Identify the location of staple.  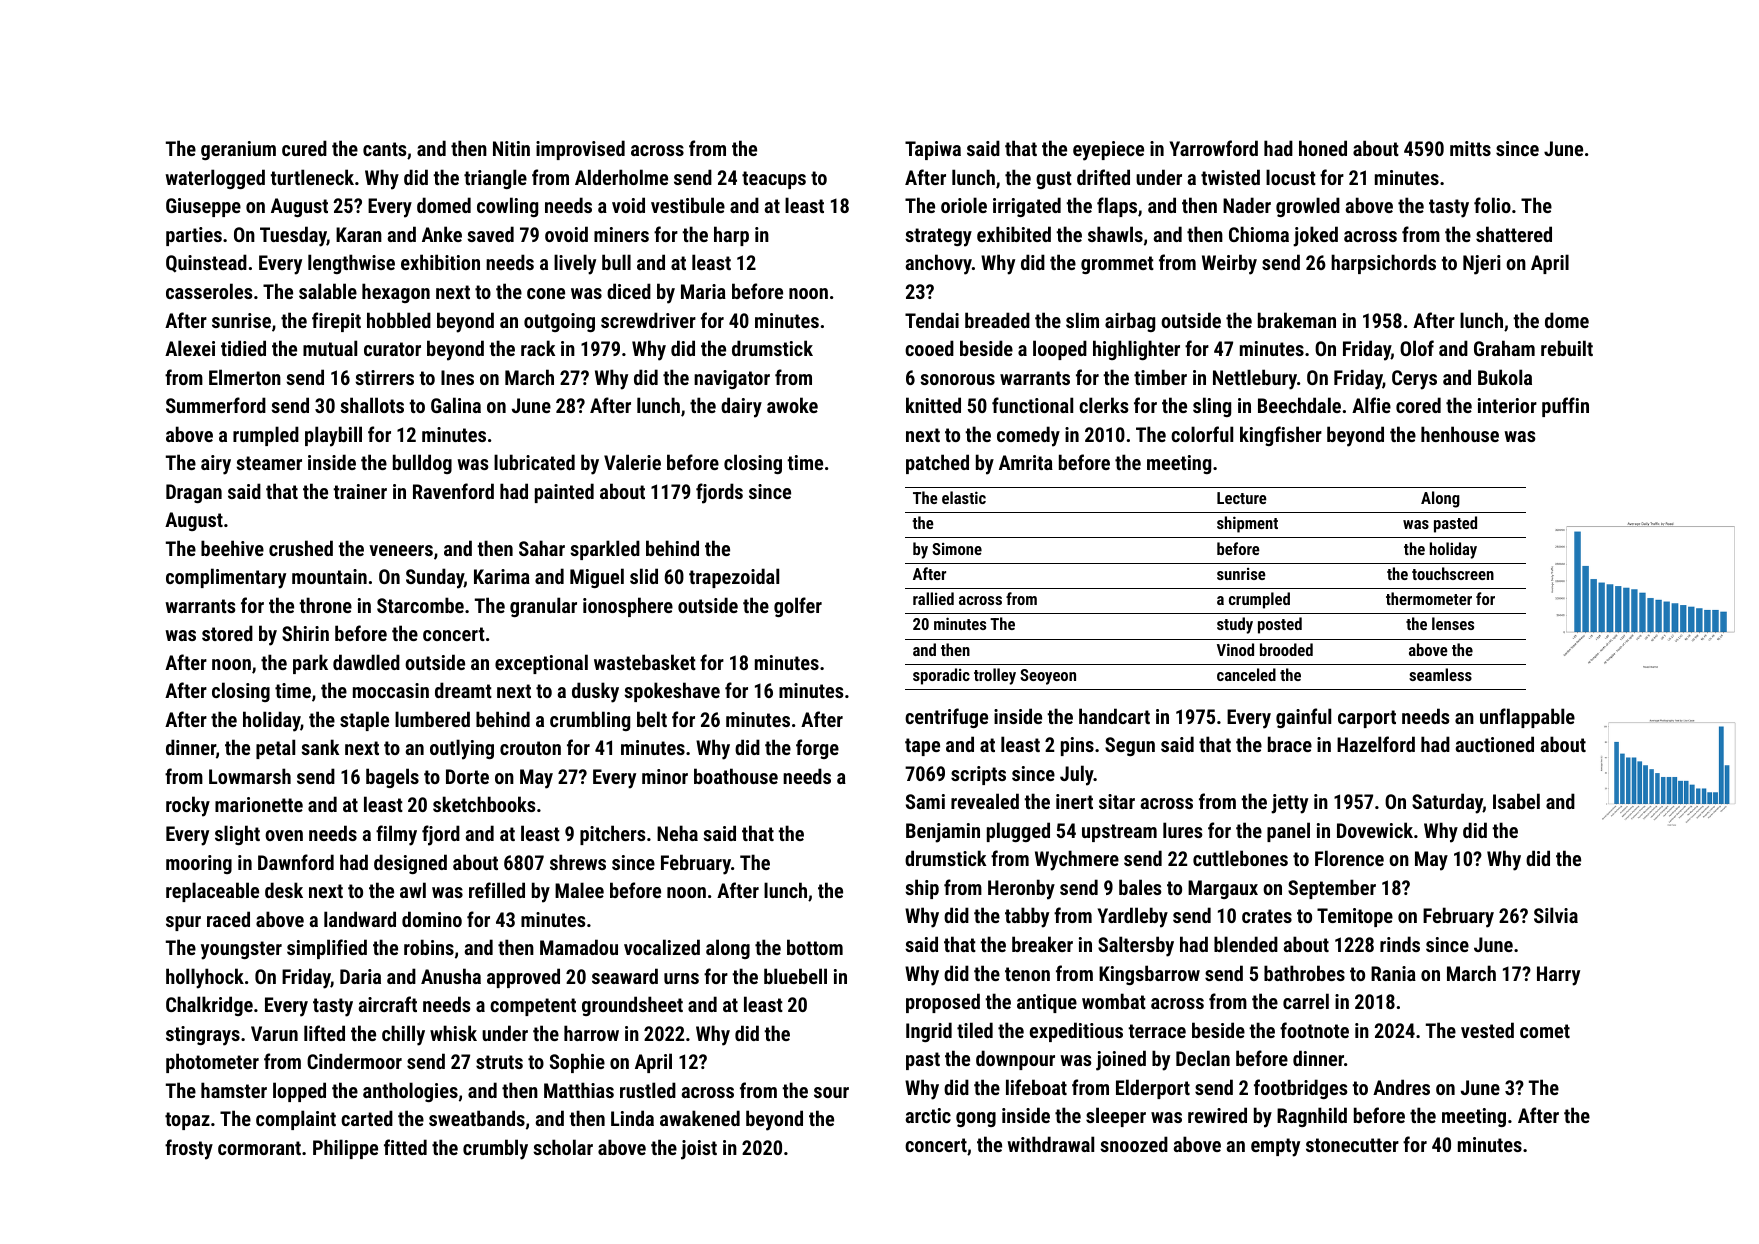
(364, 721).
